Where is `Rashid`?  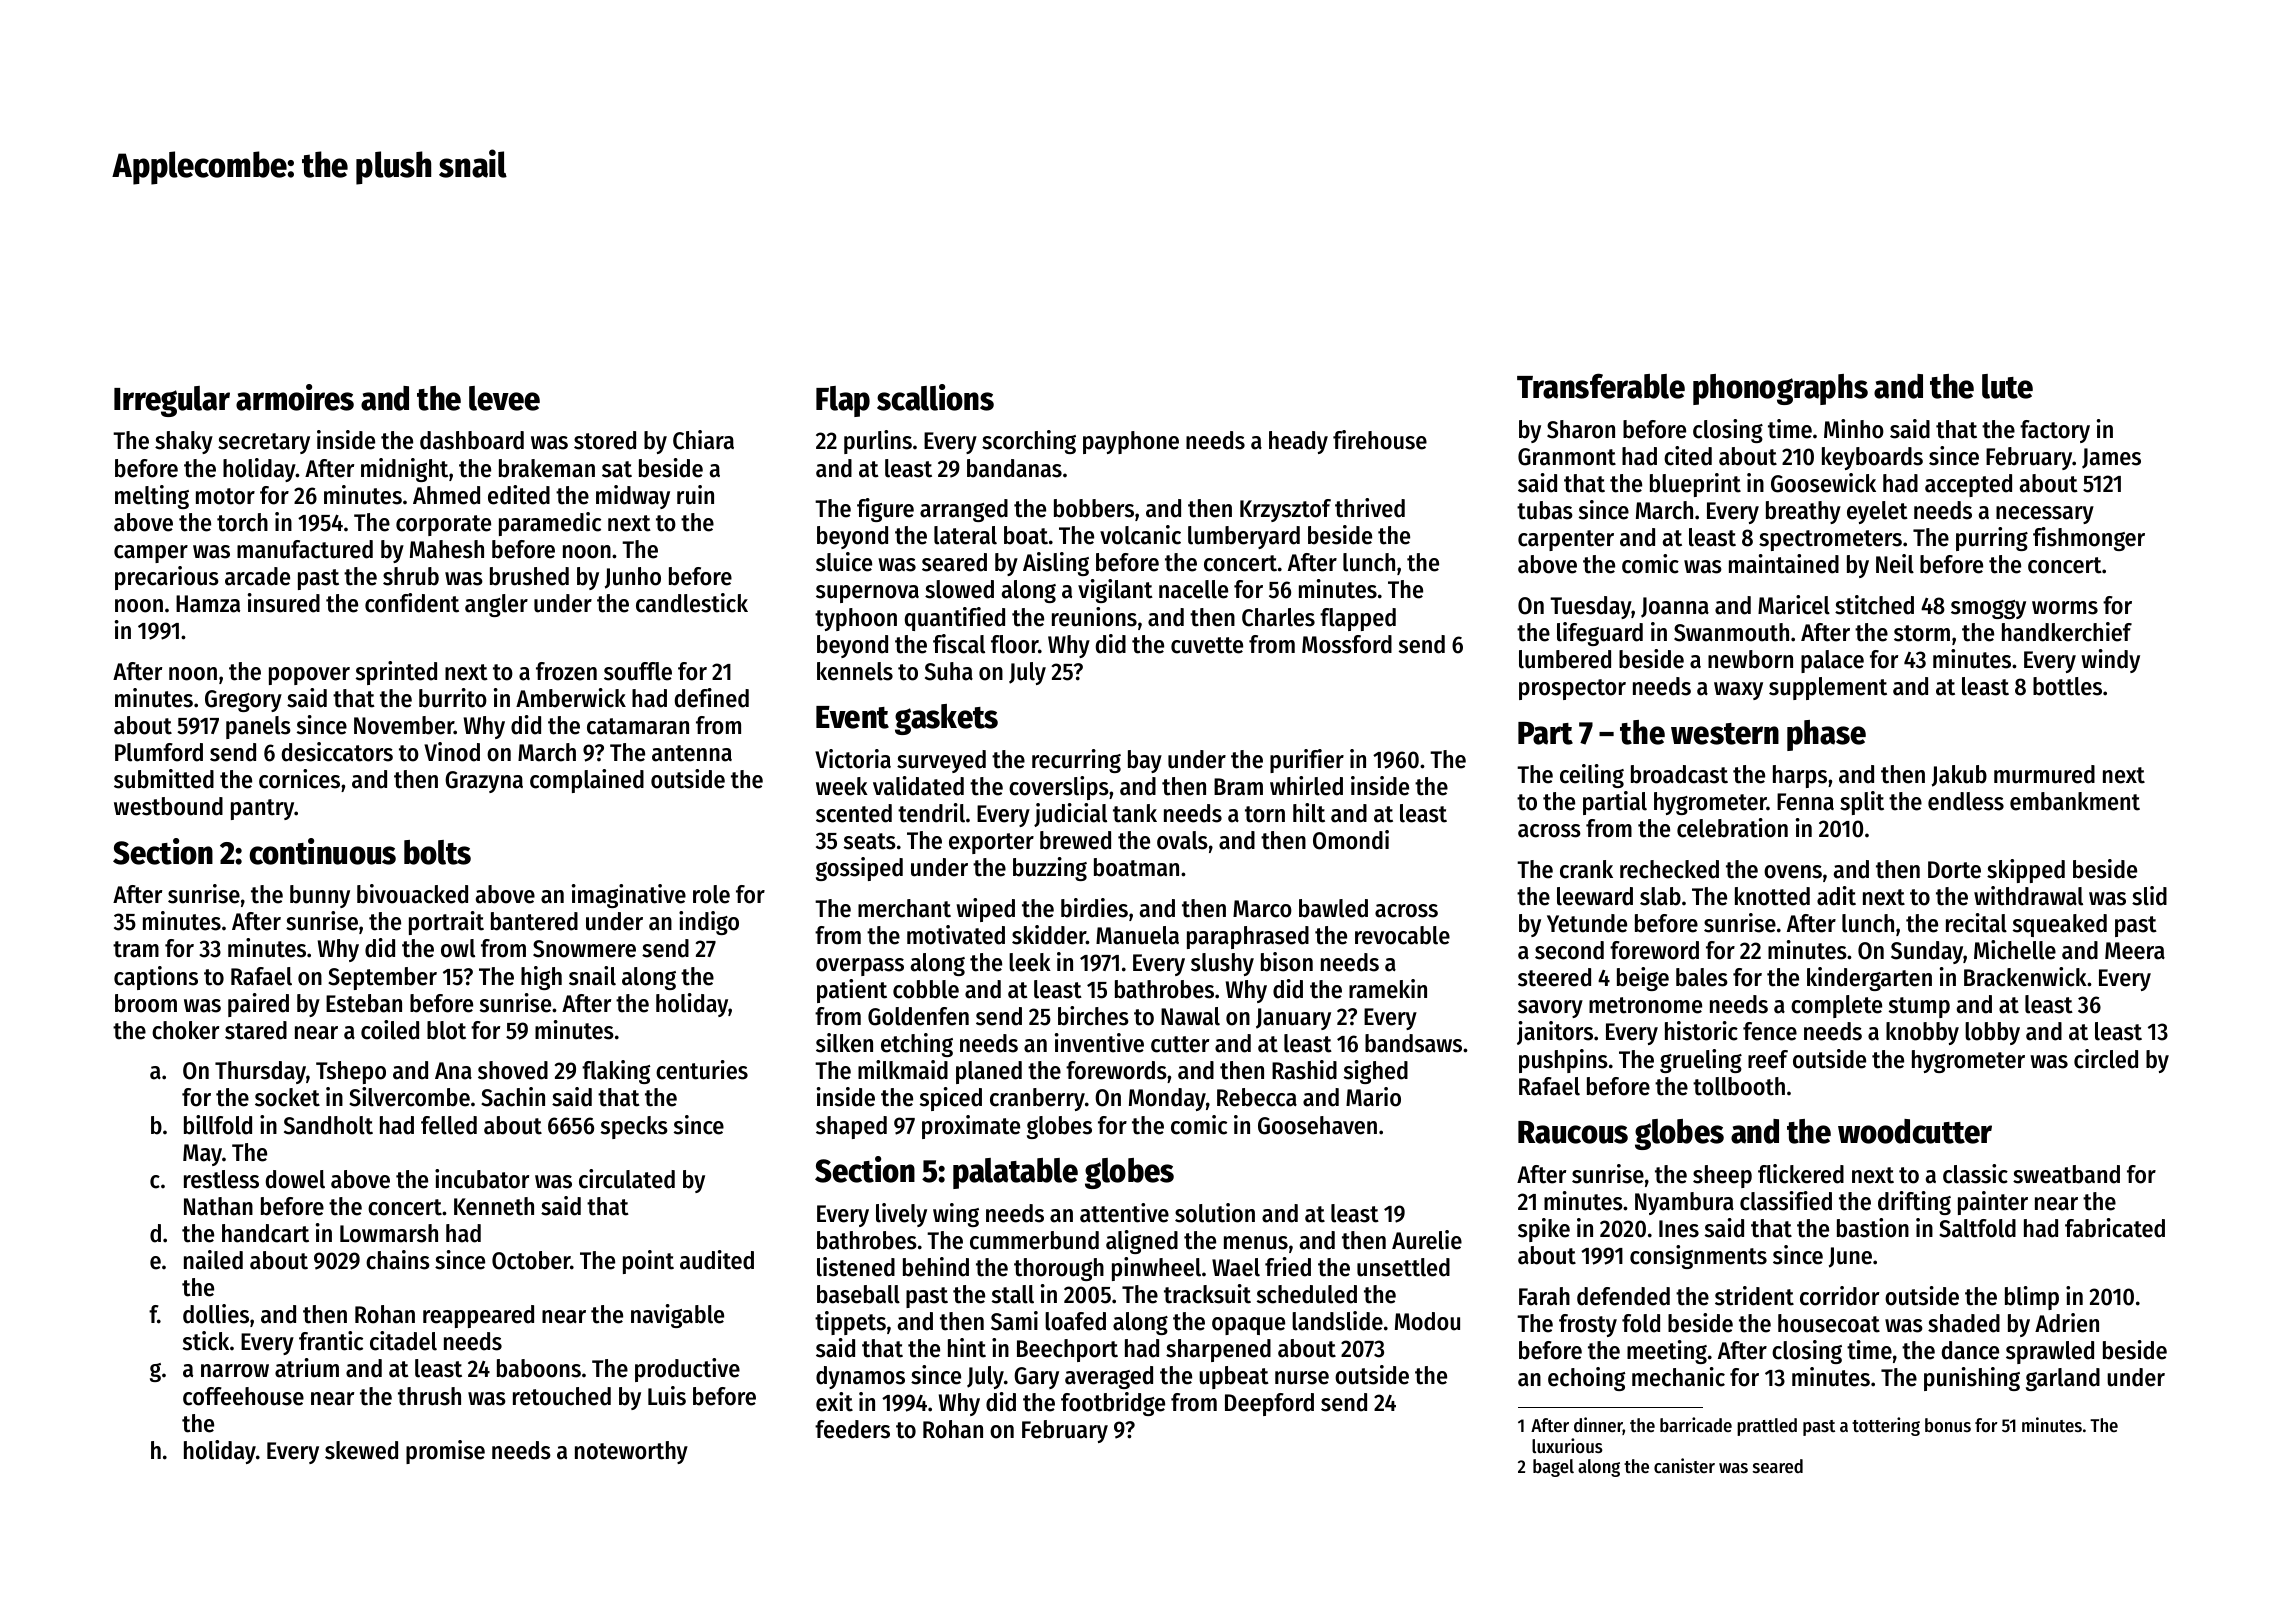 Rashid is located at coordinates (1304, 1070).
